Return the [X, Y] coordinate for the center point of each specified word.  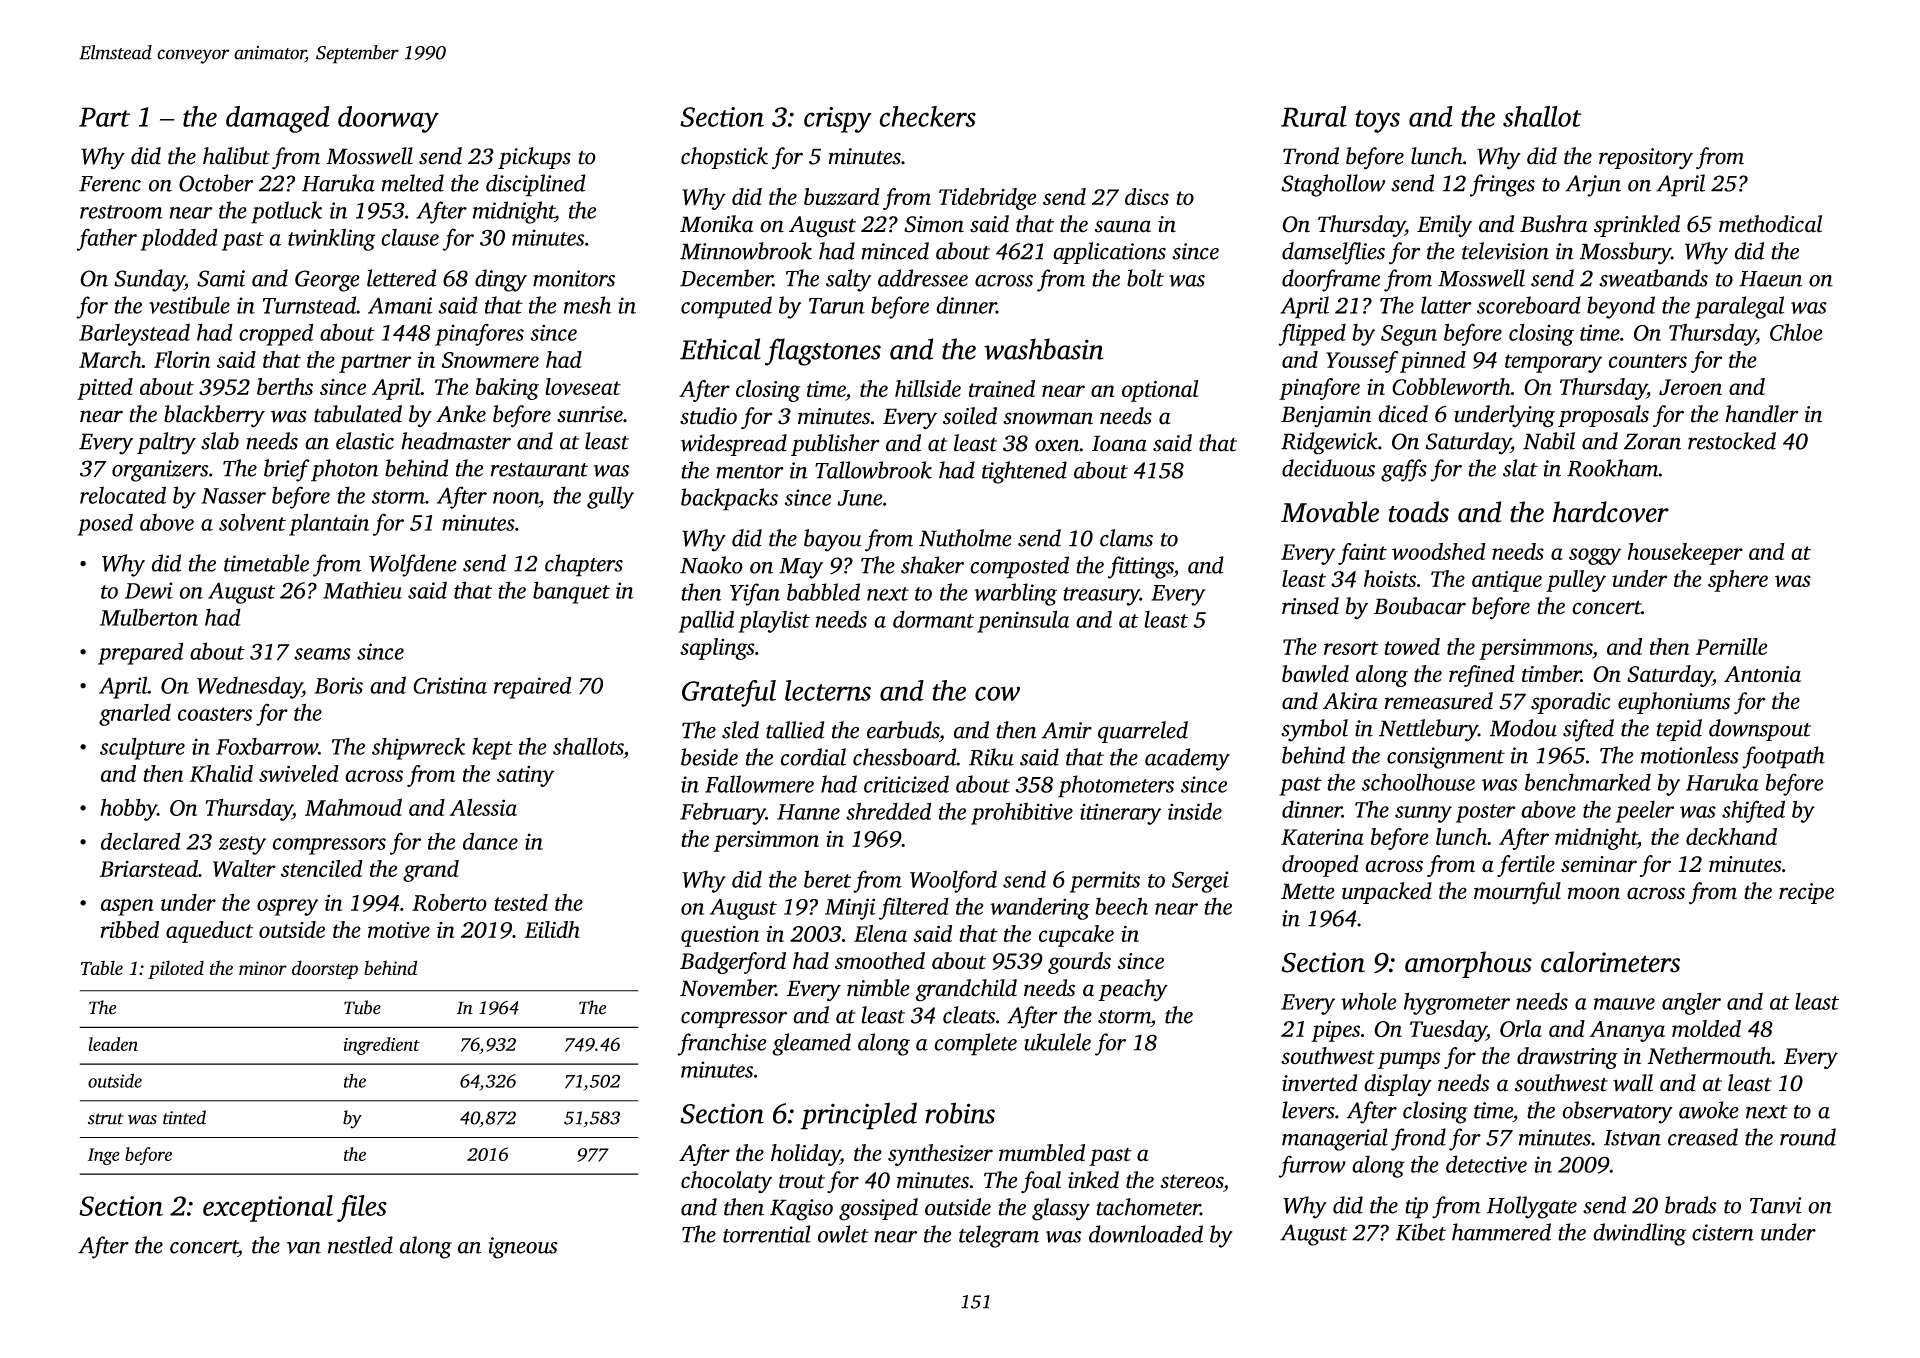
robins [960, 1113]
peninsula [1023, 621]
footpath [1783, 757]
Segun [1409, 335]
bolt [1145, 278]
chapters [584, 565]
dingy [501, 280]
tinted [184, 1117]
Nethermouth [1709, 1056]
